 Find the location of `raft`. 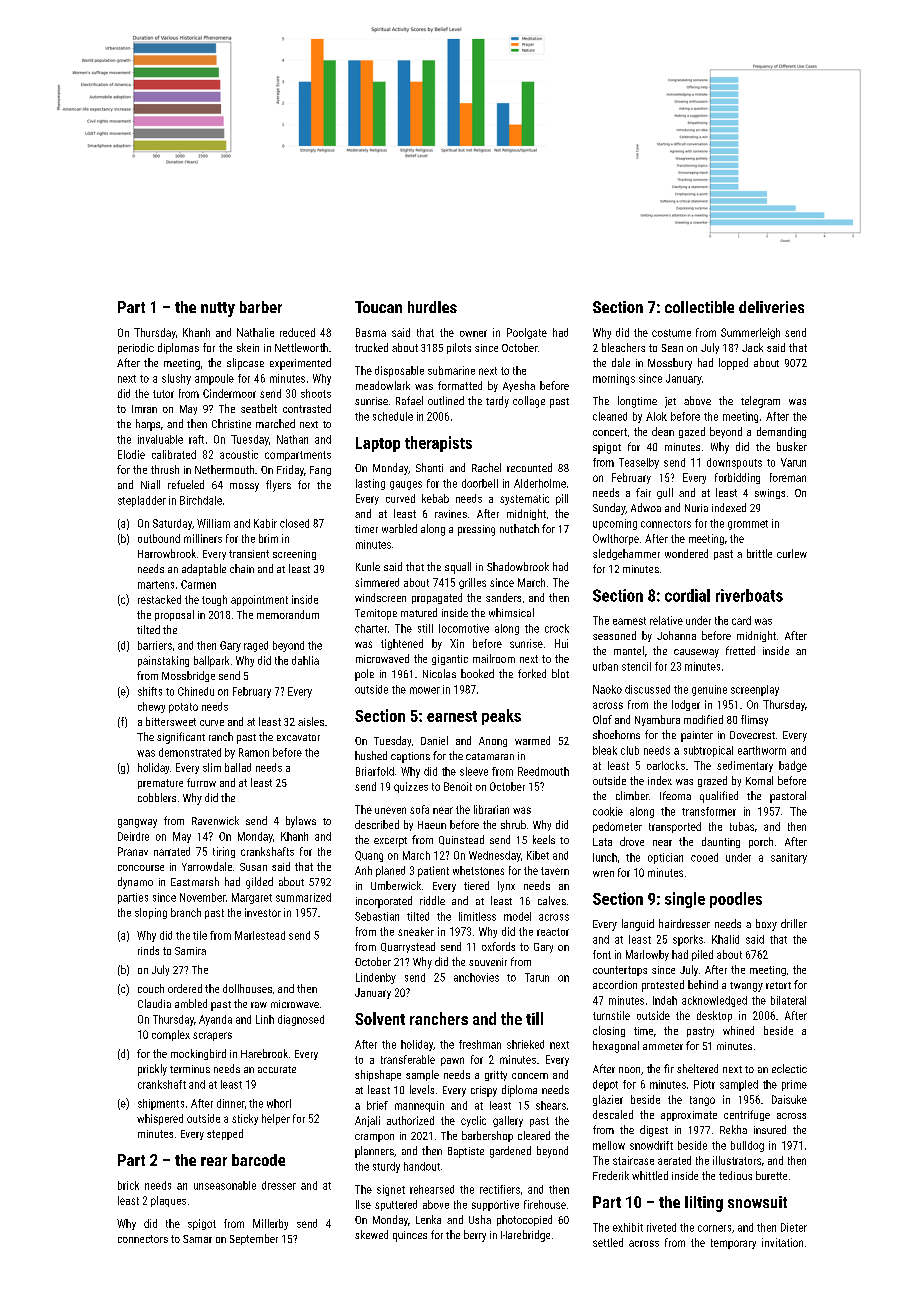

raft is located at coordinates (196, 439).
